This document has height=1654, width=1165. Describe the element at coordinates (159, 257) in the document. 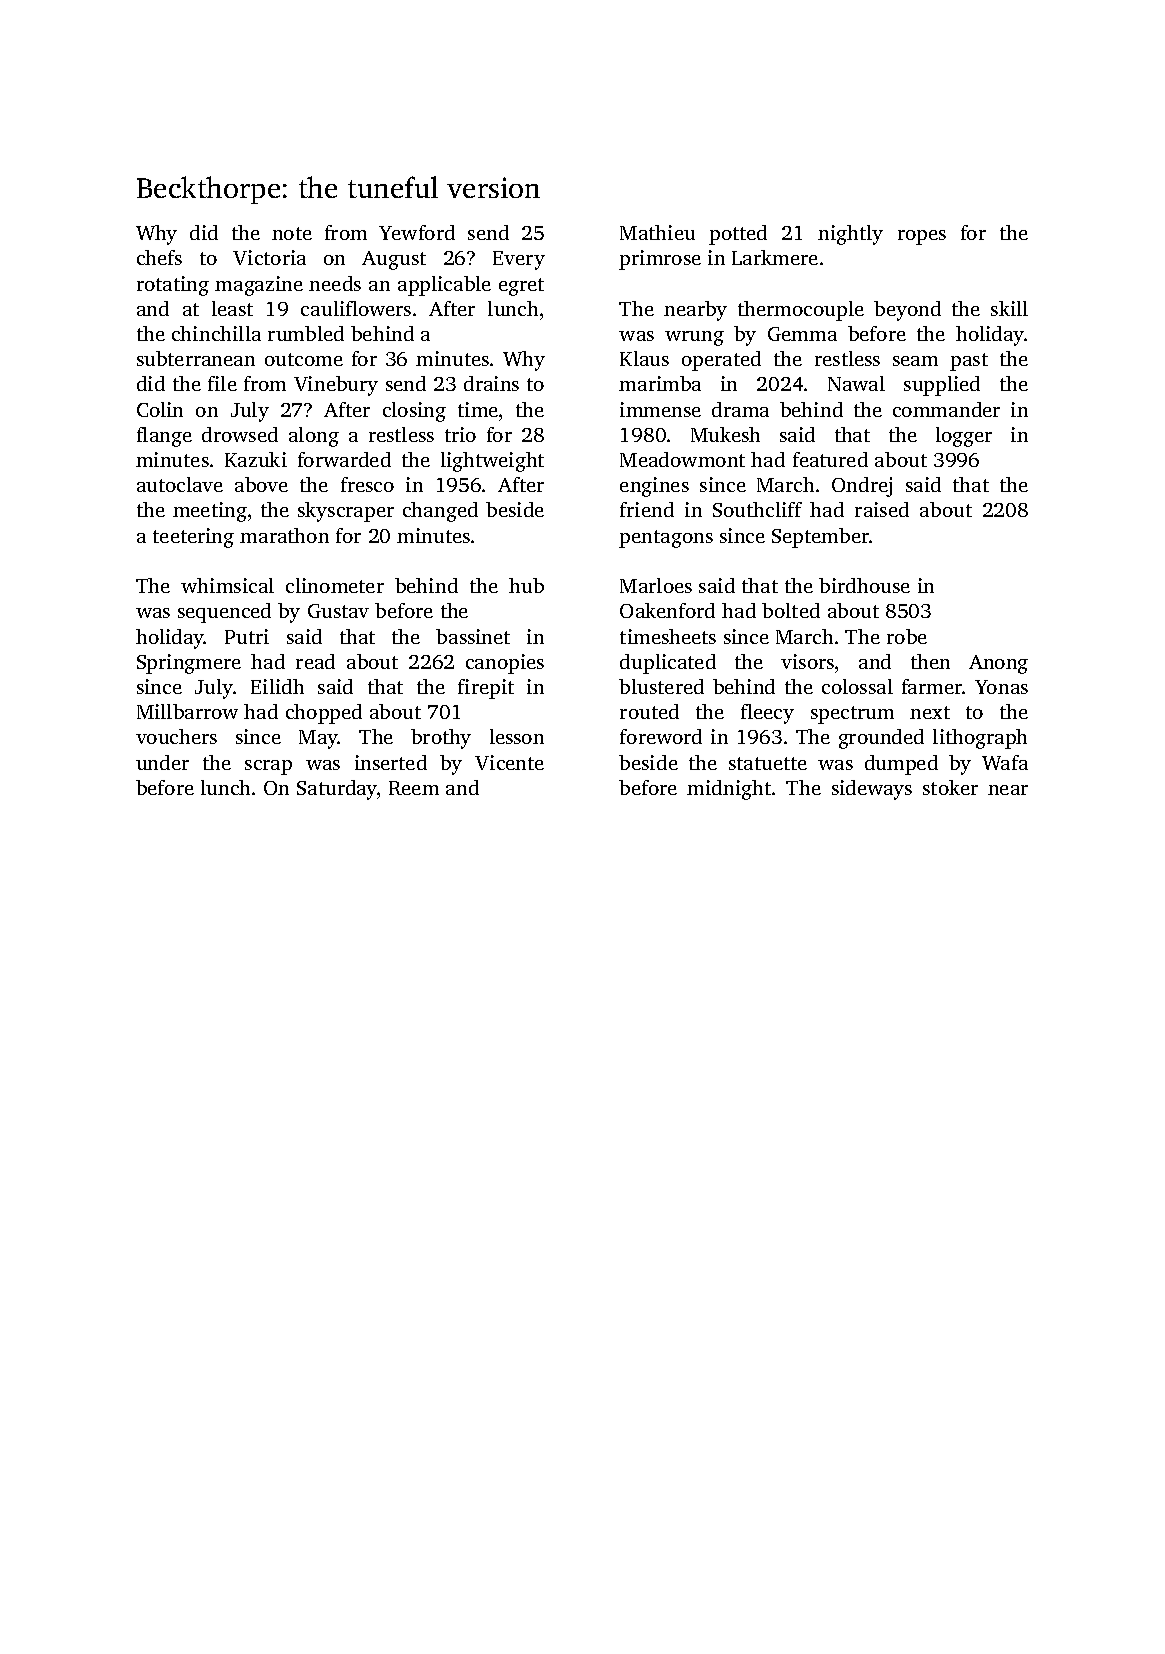

I see `chefs` at that location.
